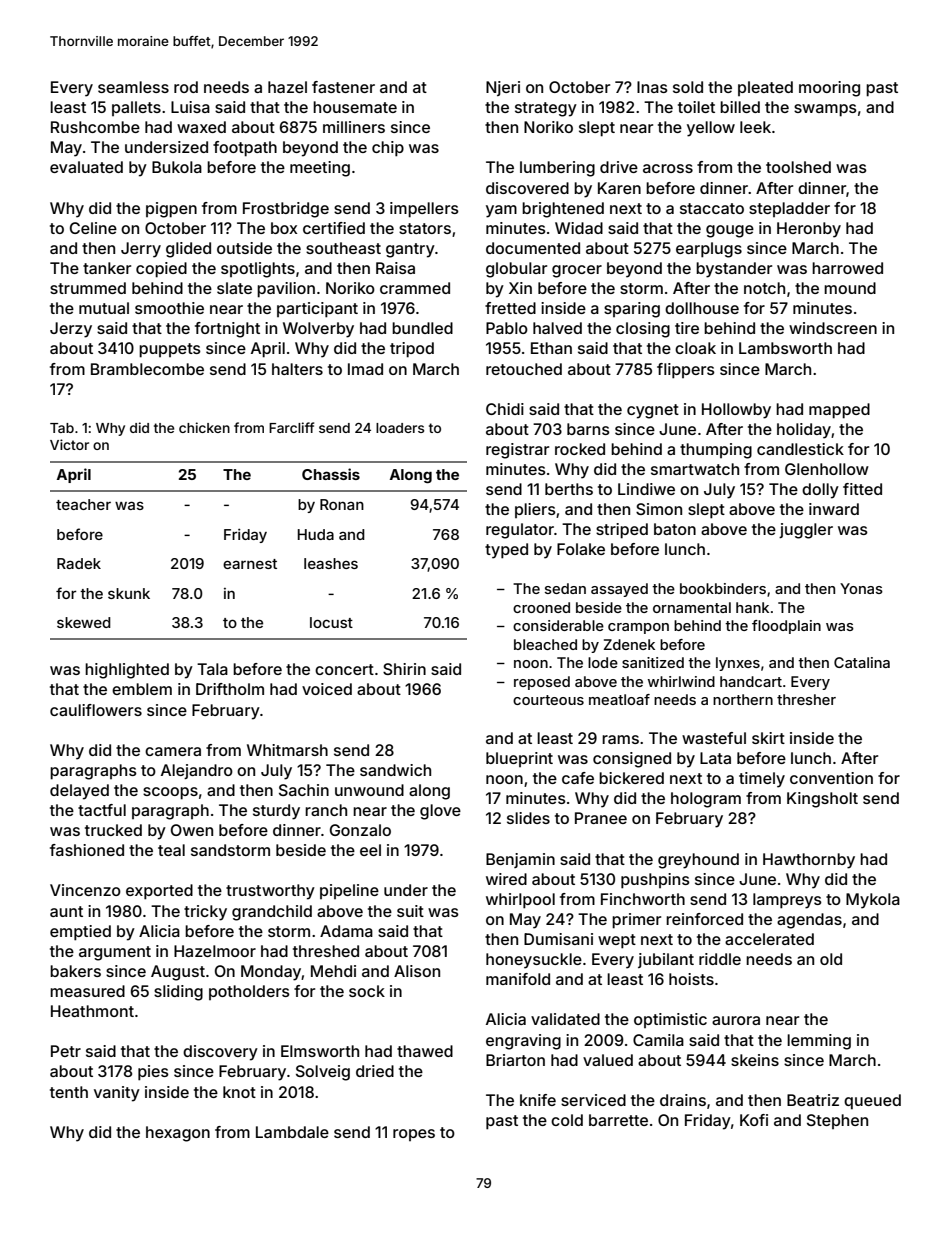  What do you see at coordinates (831, 778) in the page?
I see `convention` at bounding box center [831, 778].
